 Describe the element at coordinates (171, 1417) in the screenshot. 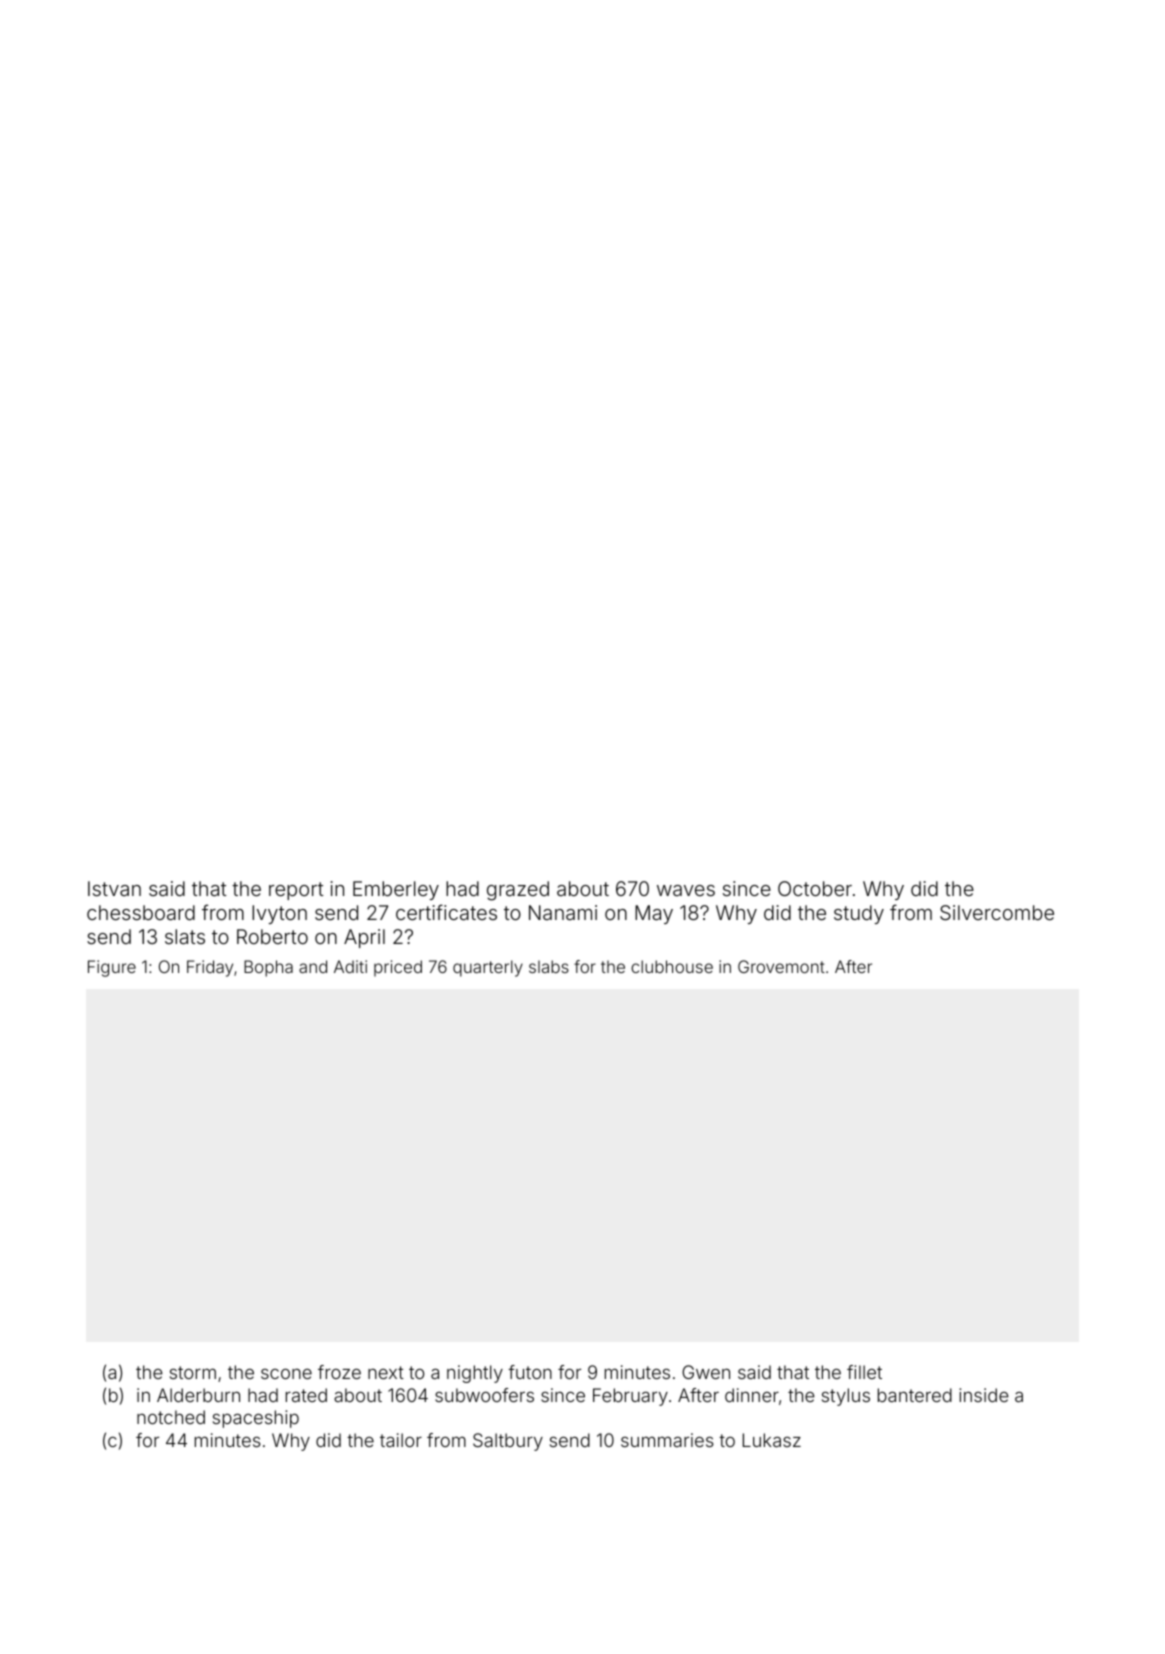

I see `notched` at that location.
